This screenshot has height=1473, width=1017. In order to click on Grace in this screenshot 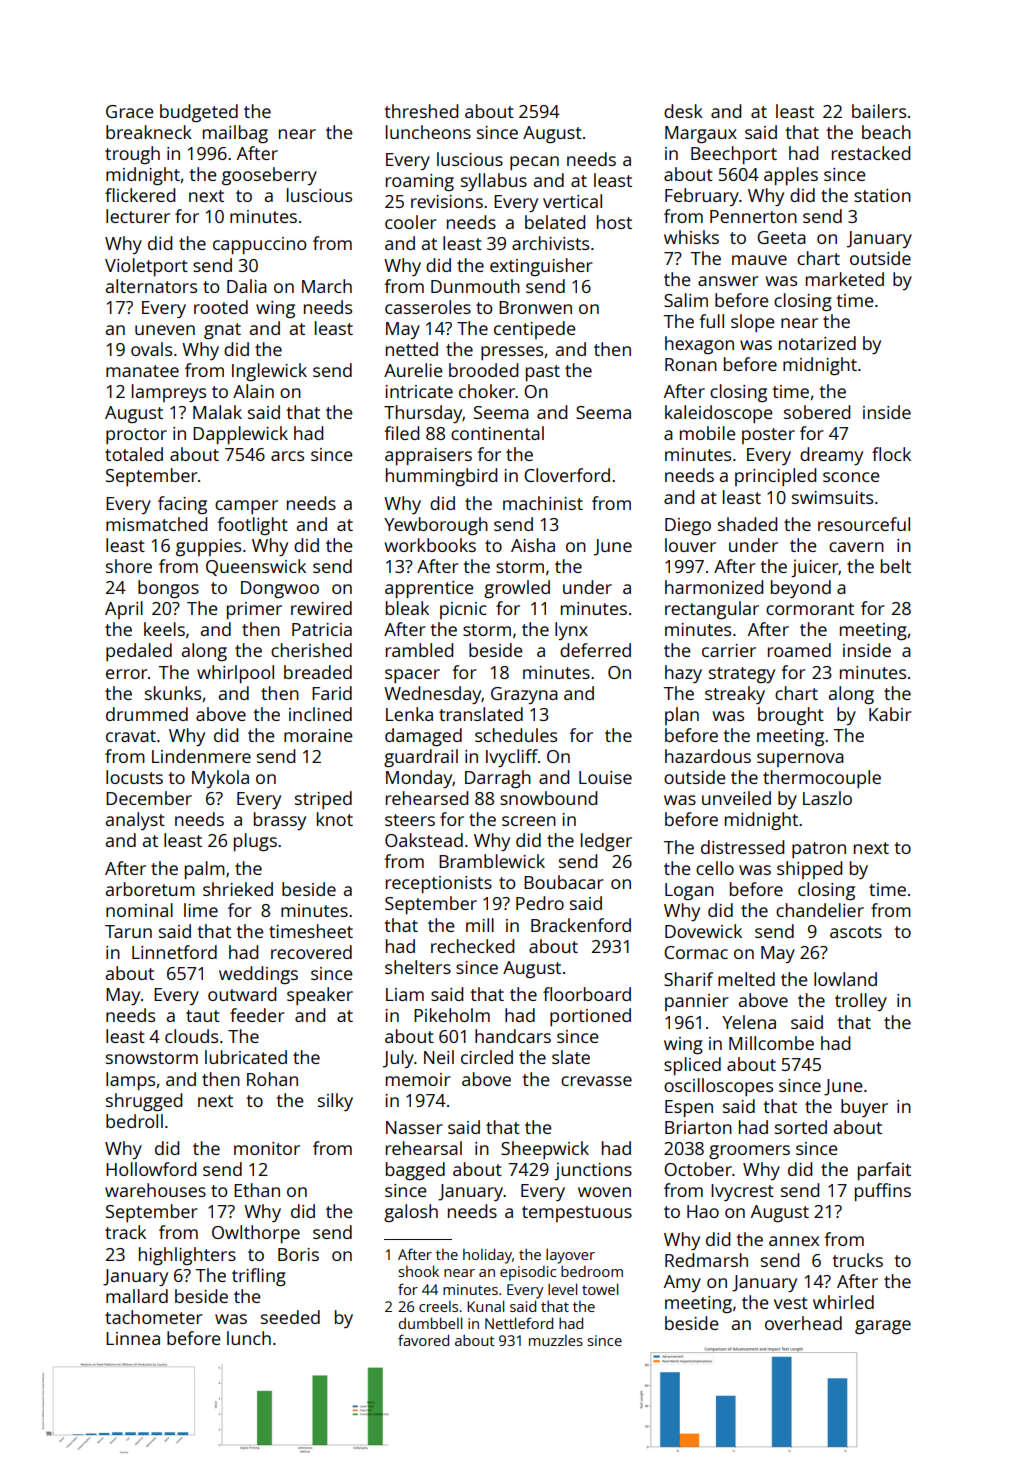, I will do `click(130, 111)`.
